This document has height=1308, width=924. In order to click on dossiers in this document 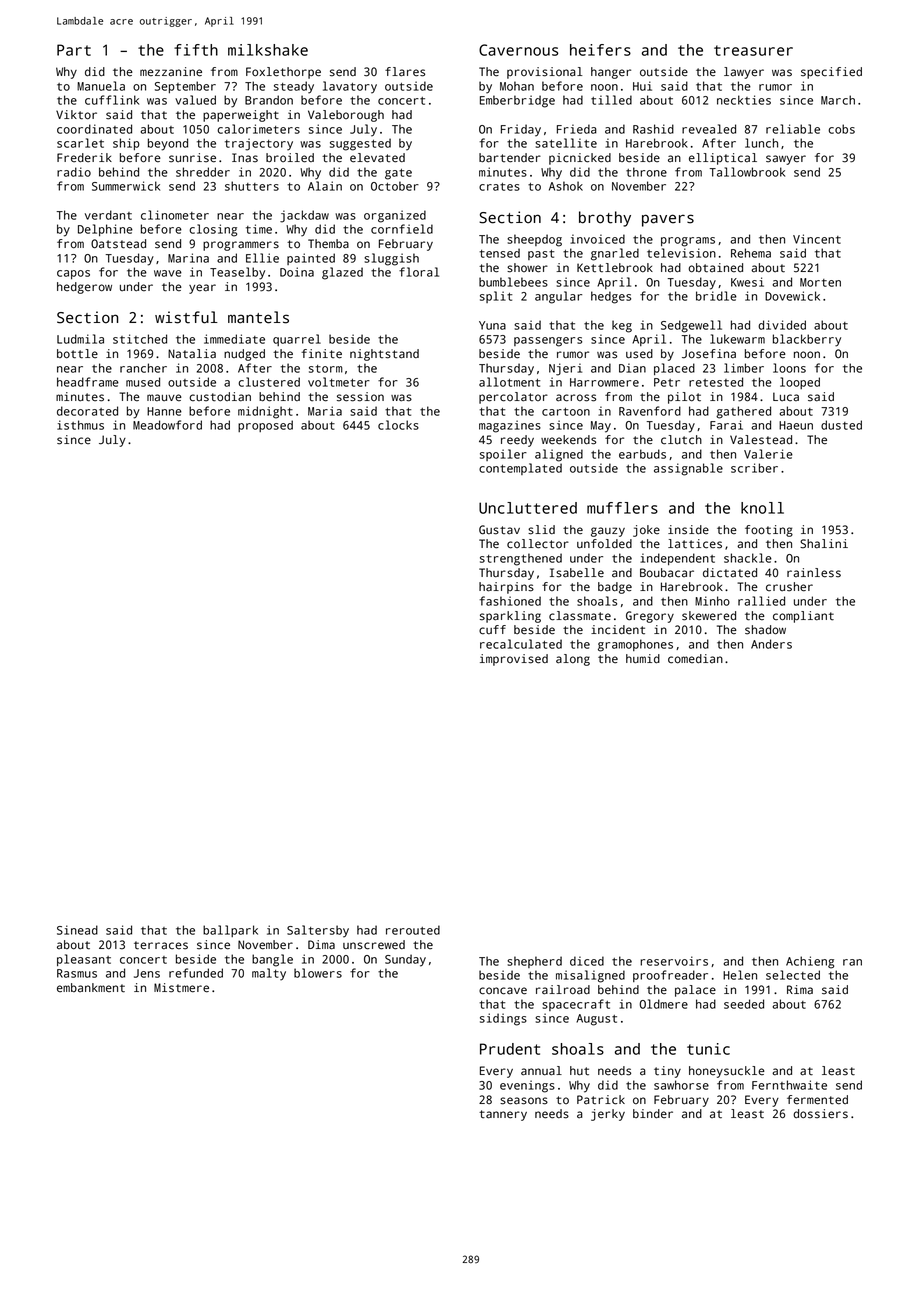, I will do `click(820, 1114)`.
